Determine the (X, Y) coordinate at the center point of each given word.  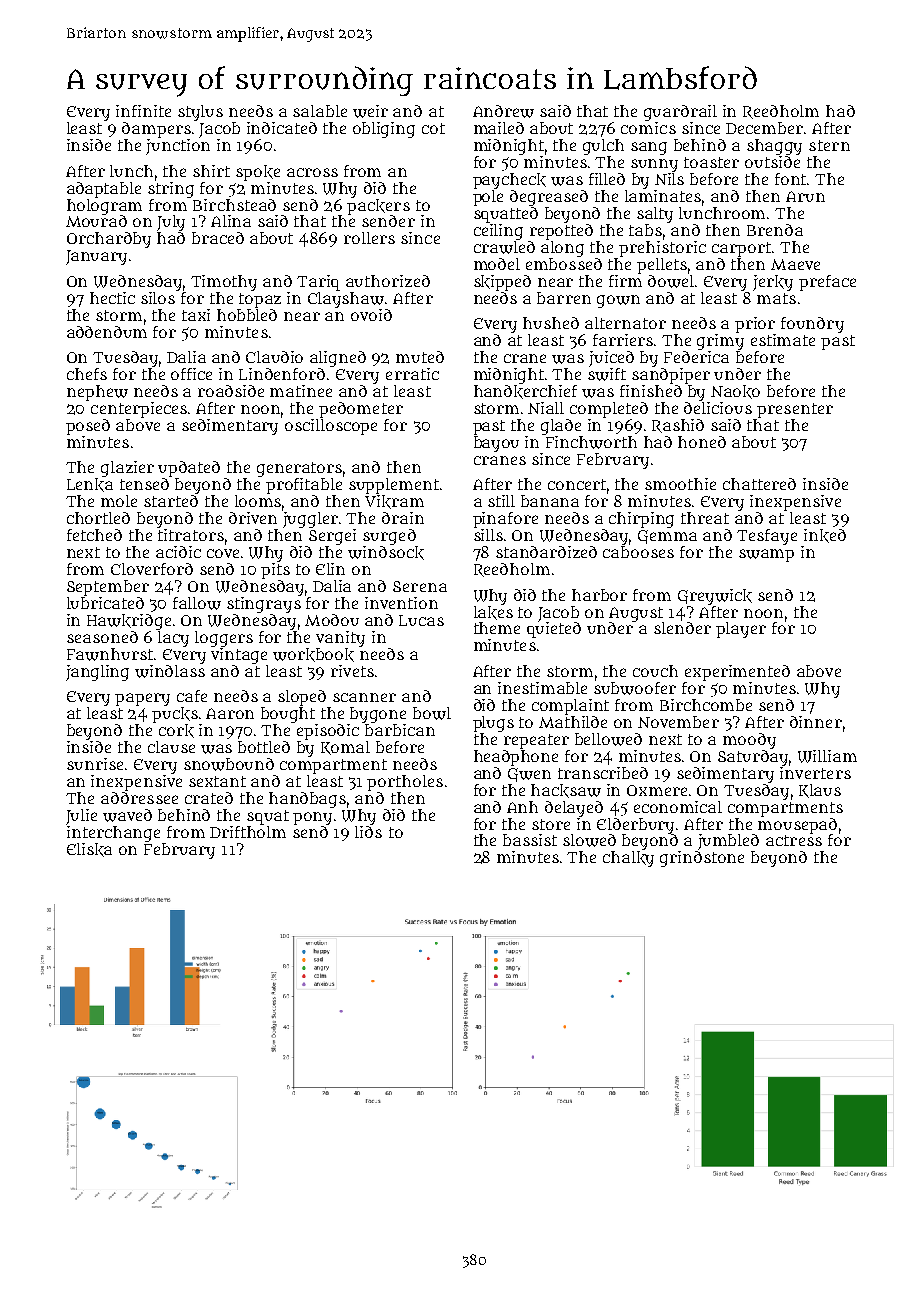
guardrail (680, 113)
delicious (718, 408)
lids (368, 832)
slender (682, 628)
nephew (97, 393)
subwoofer (635, 688)
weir (370, 111)
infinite (143, 111)
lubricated (105, 603)
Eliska (89, 850)
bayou (496, 444)
